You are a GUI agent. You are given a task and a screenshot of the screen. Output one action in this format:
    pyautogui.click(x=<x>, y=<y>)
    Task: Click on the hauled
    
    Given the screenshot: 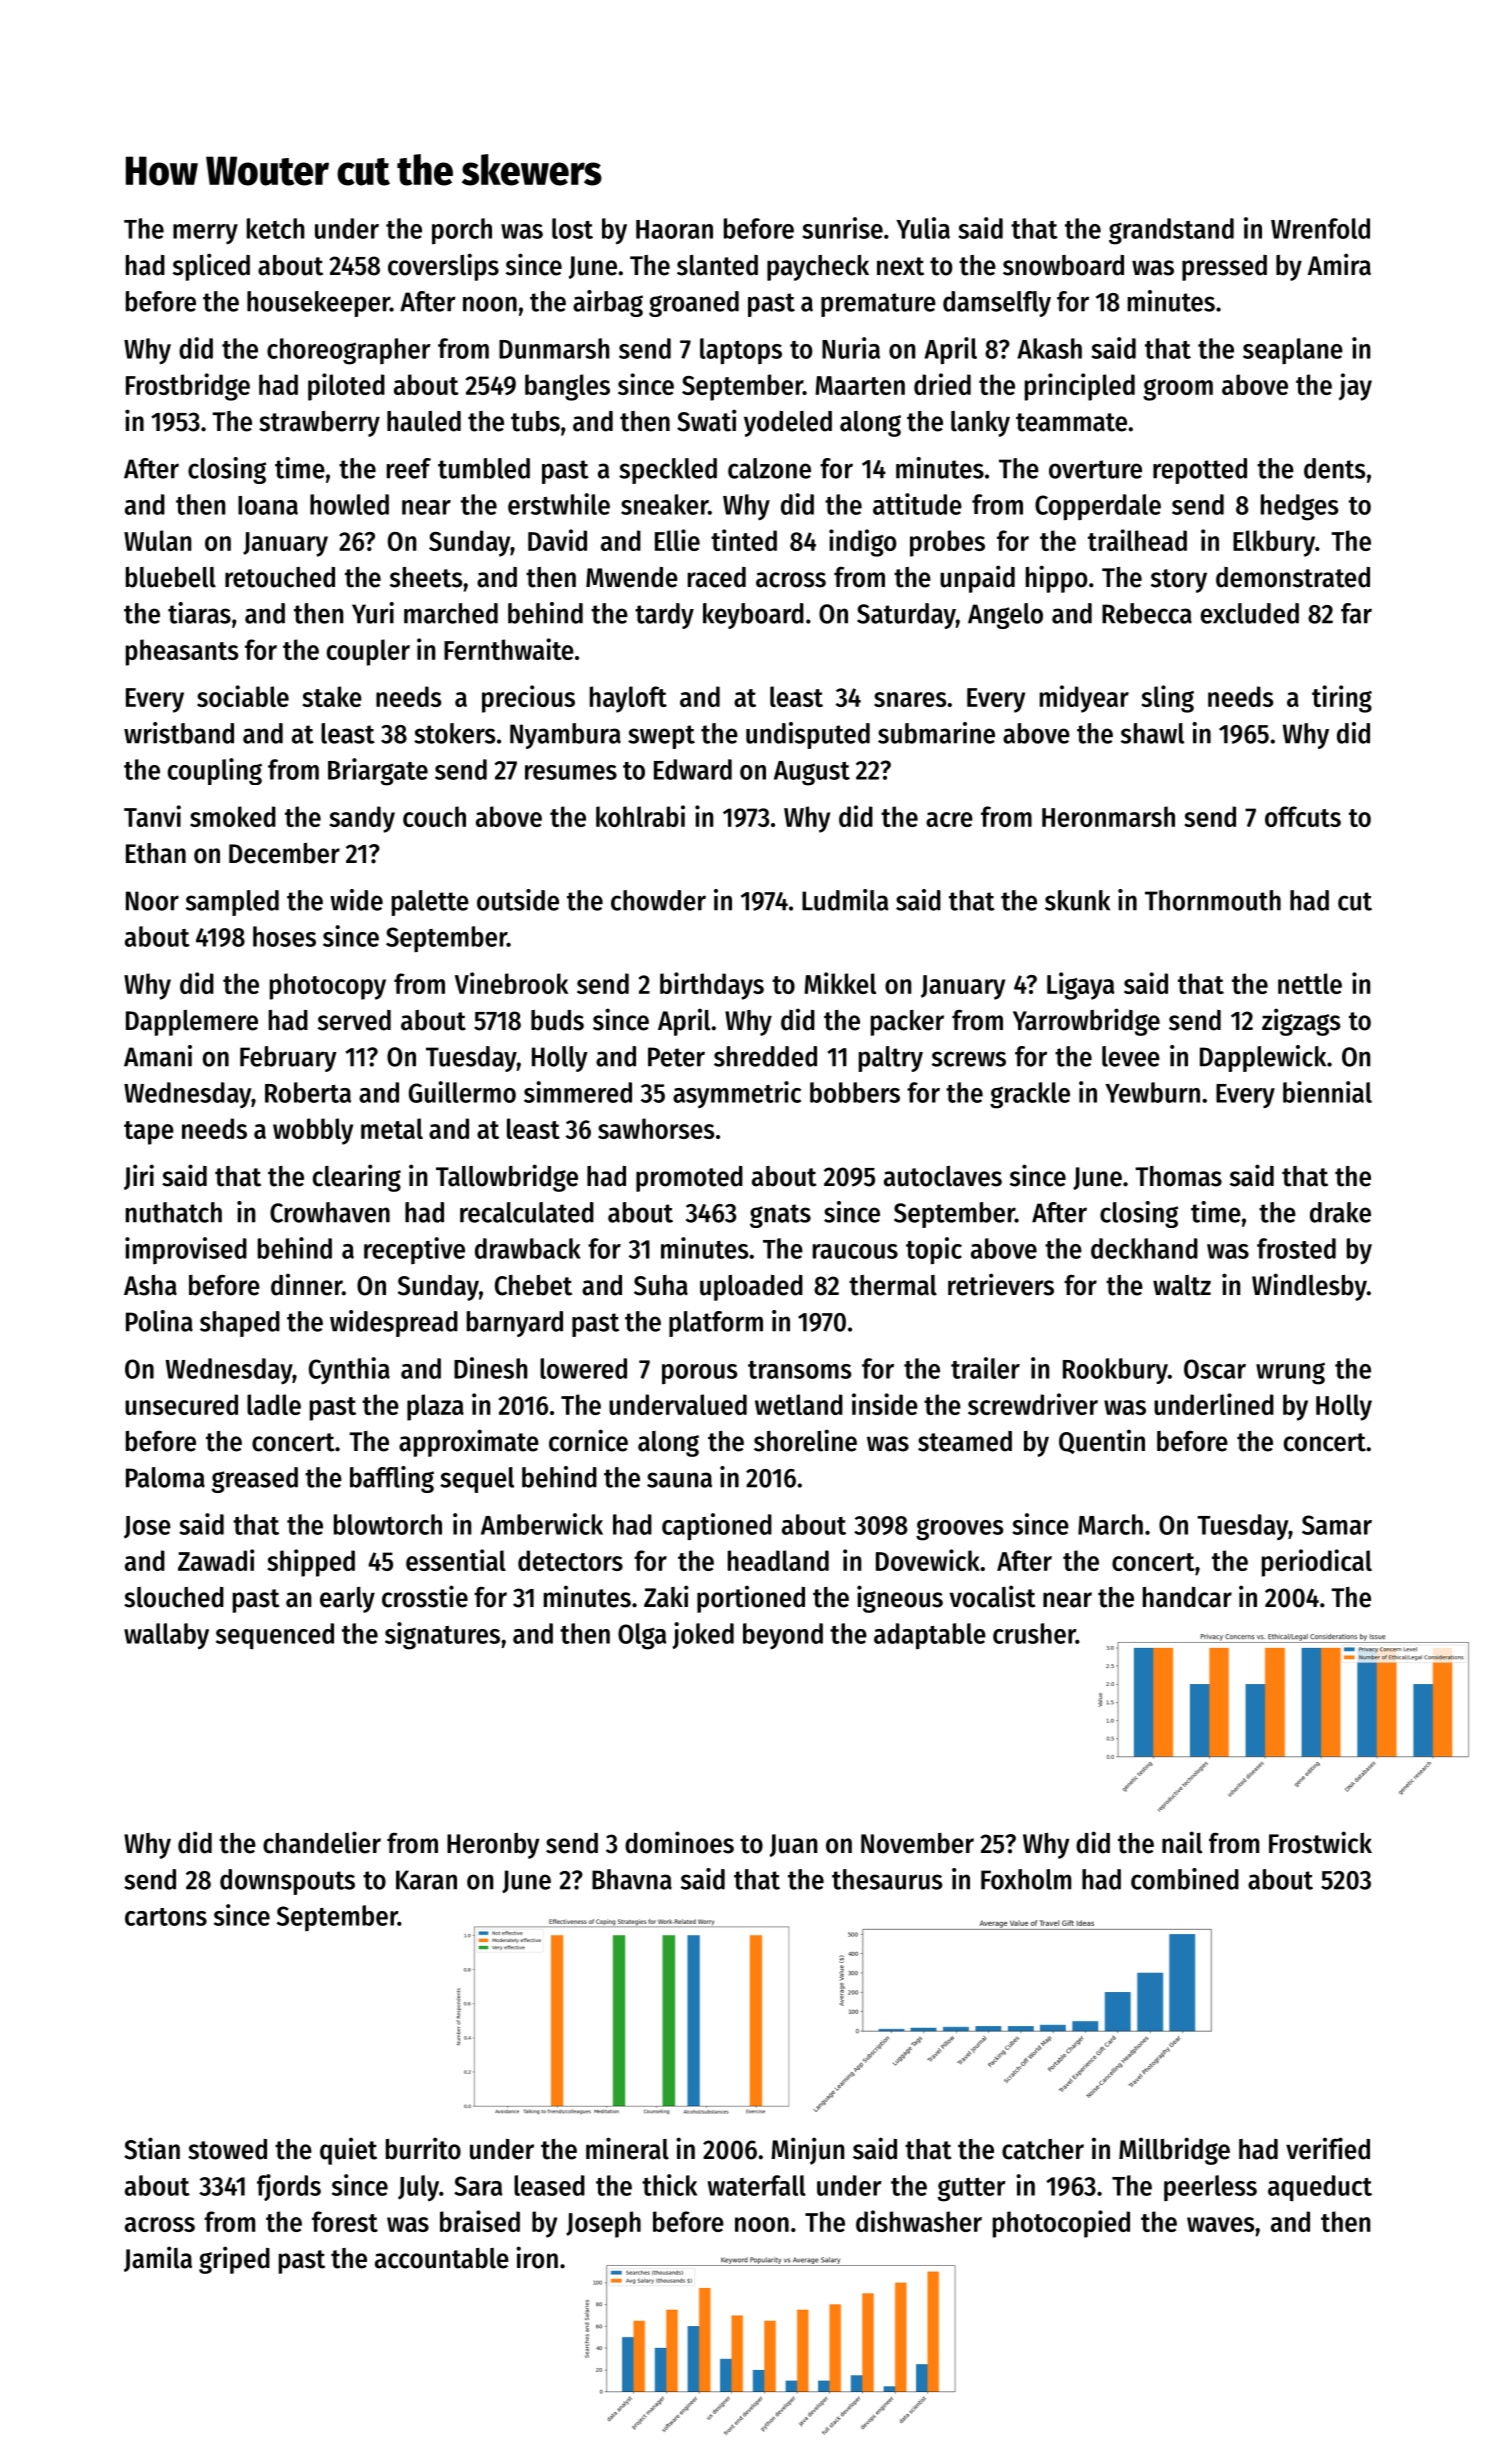 What is the action you would take?
    pyautogui.click(x=424, y=421)
